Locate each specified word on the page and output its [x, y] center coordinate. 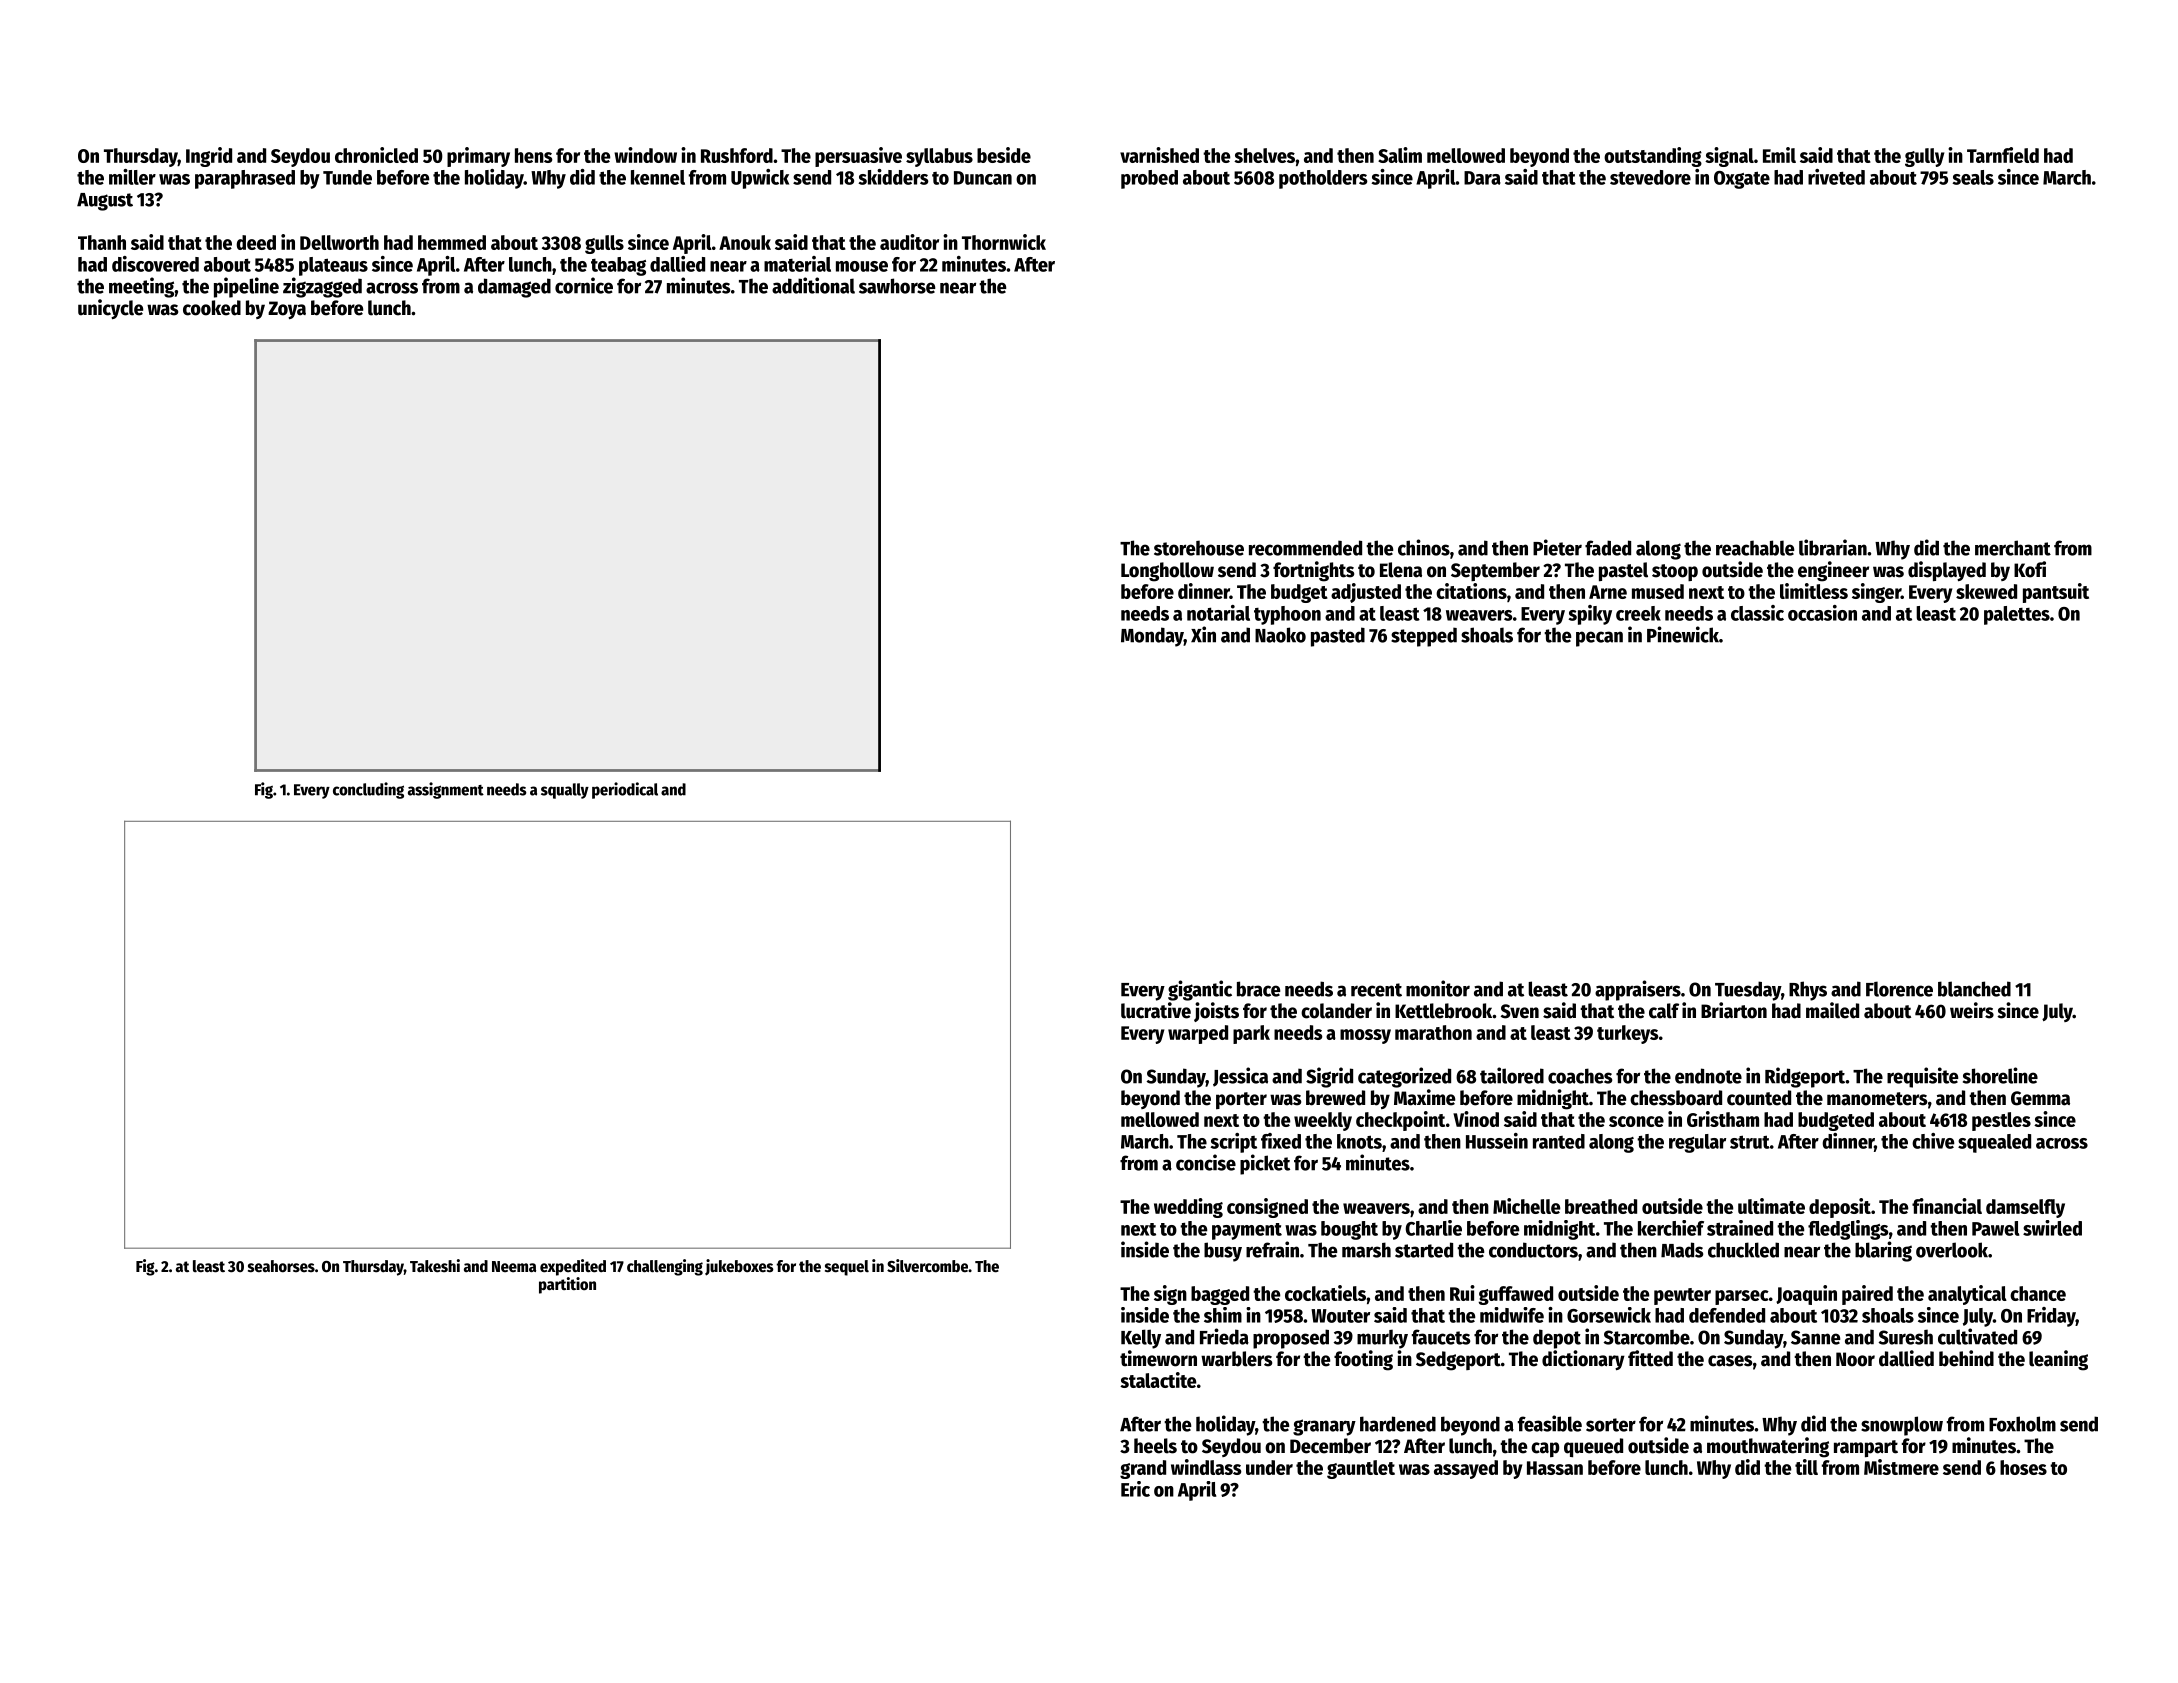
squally [565, 791]
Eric [1135, 1489]
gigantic [1200, 990]
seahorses [281, 1266]
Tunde [347, 177]
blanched [1974, 989]
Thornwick [1004, 242]
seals [1973, 177]
